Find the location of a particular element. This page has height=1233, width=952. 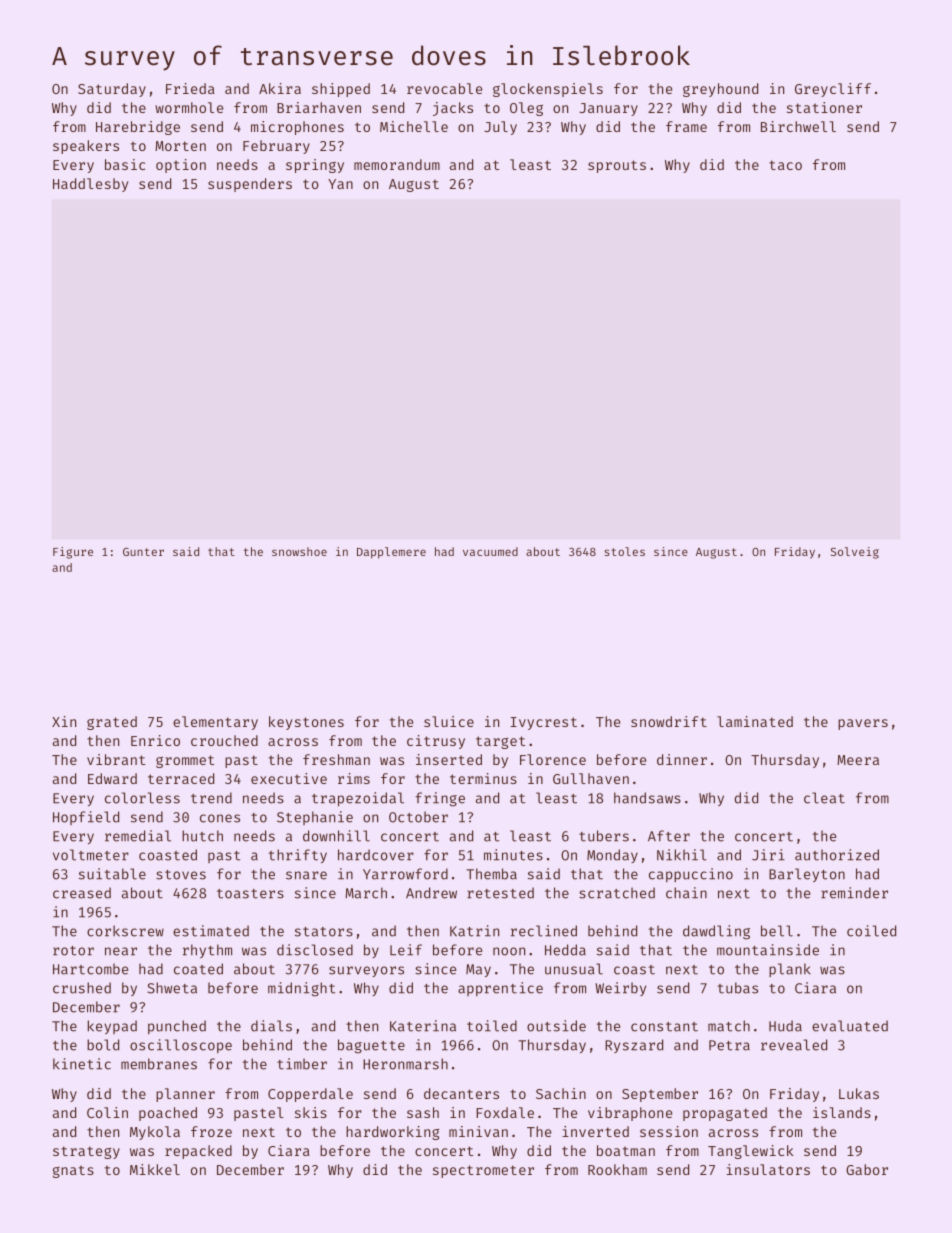

Dapplemere is located at coordinates (391, 553).
